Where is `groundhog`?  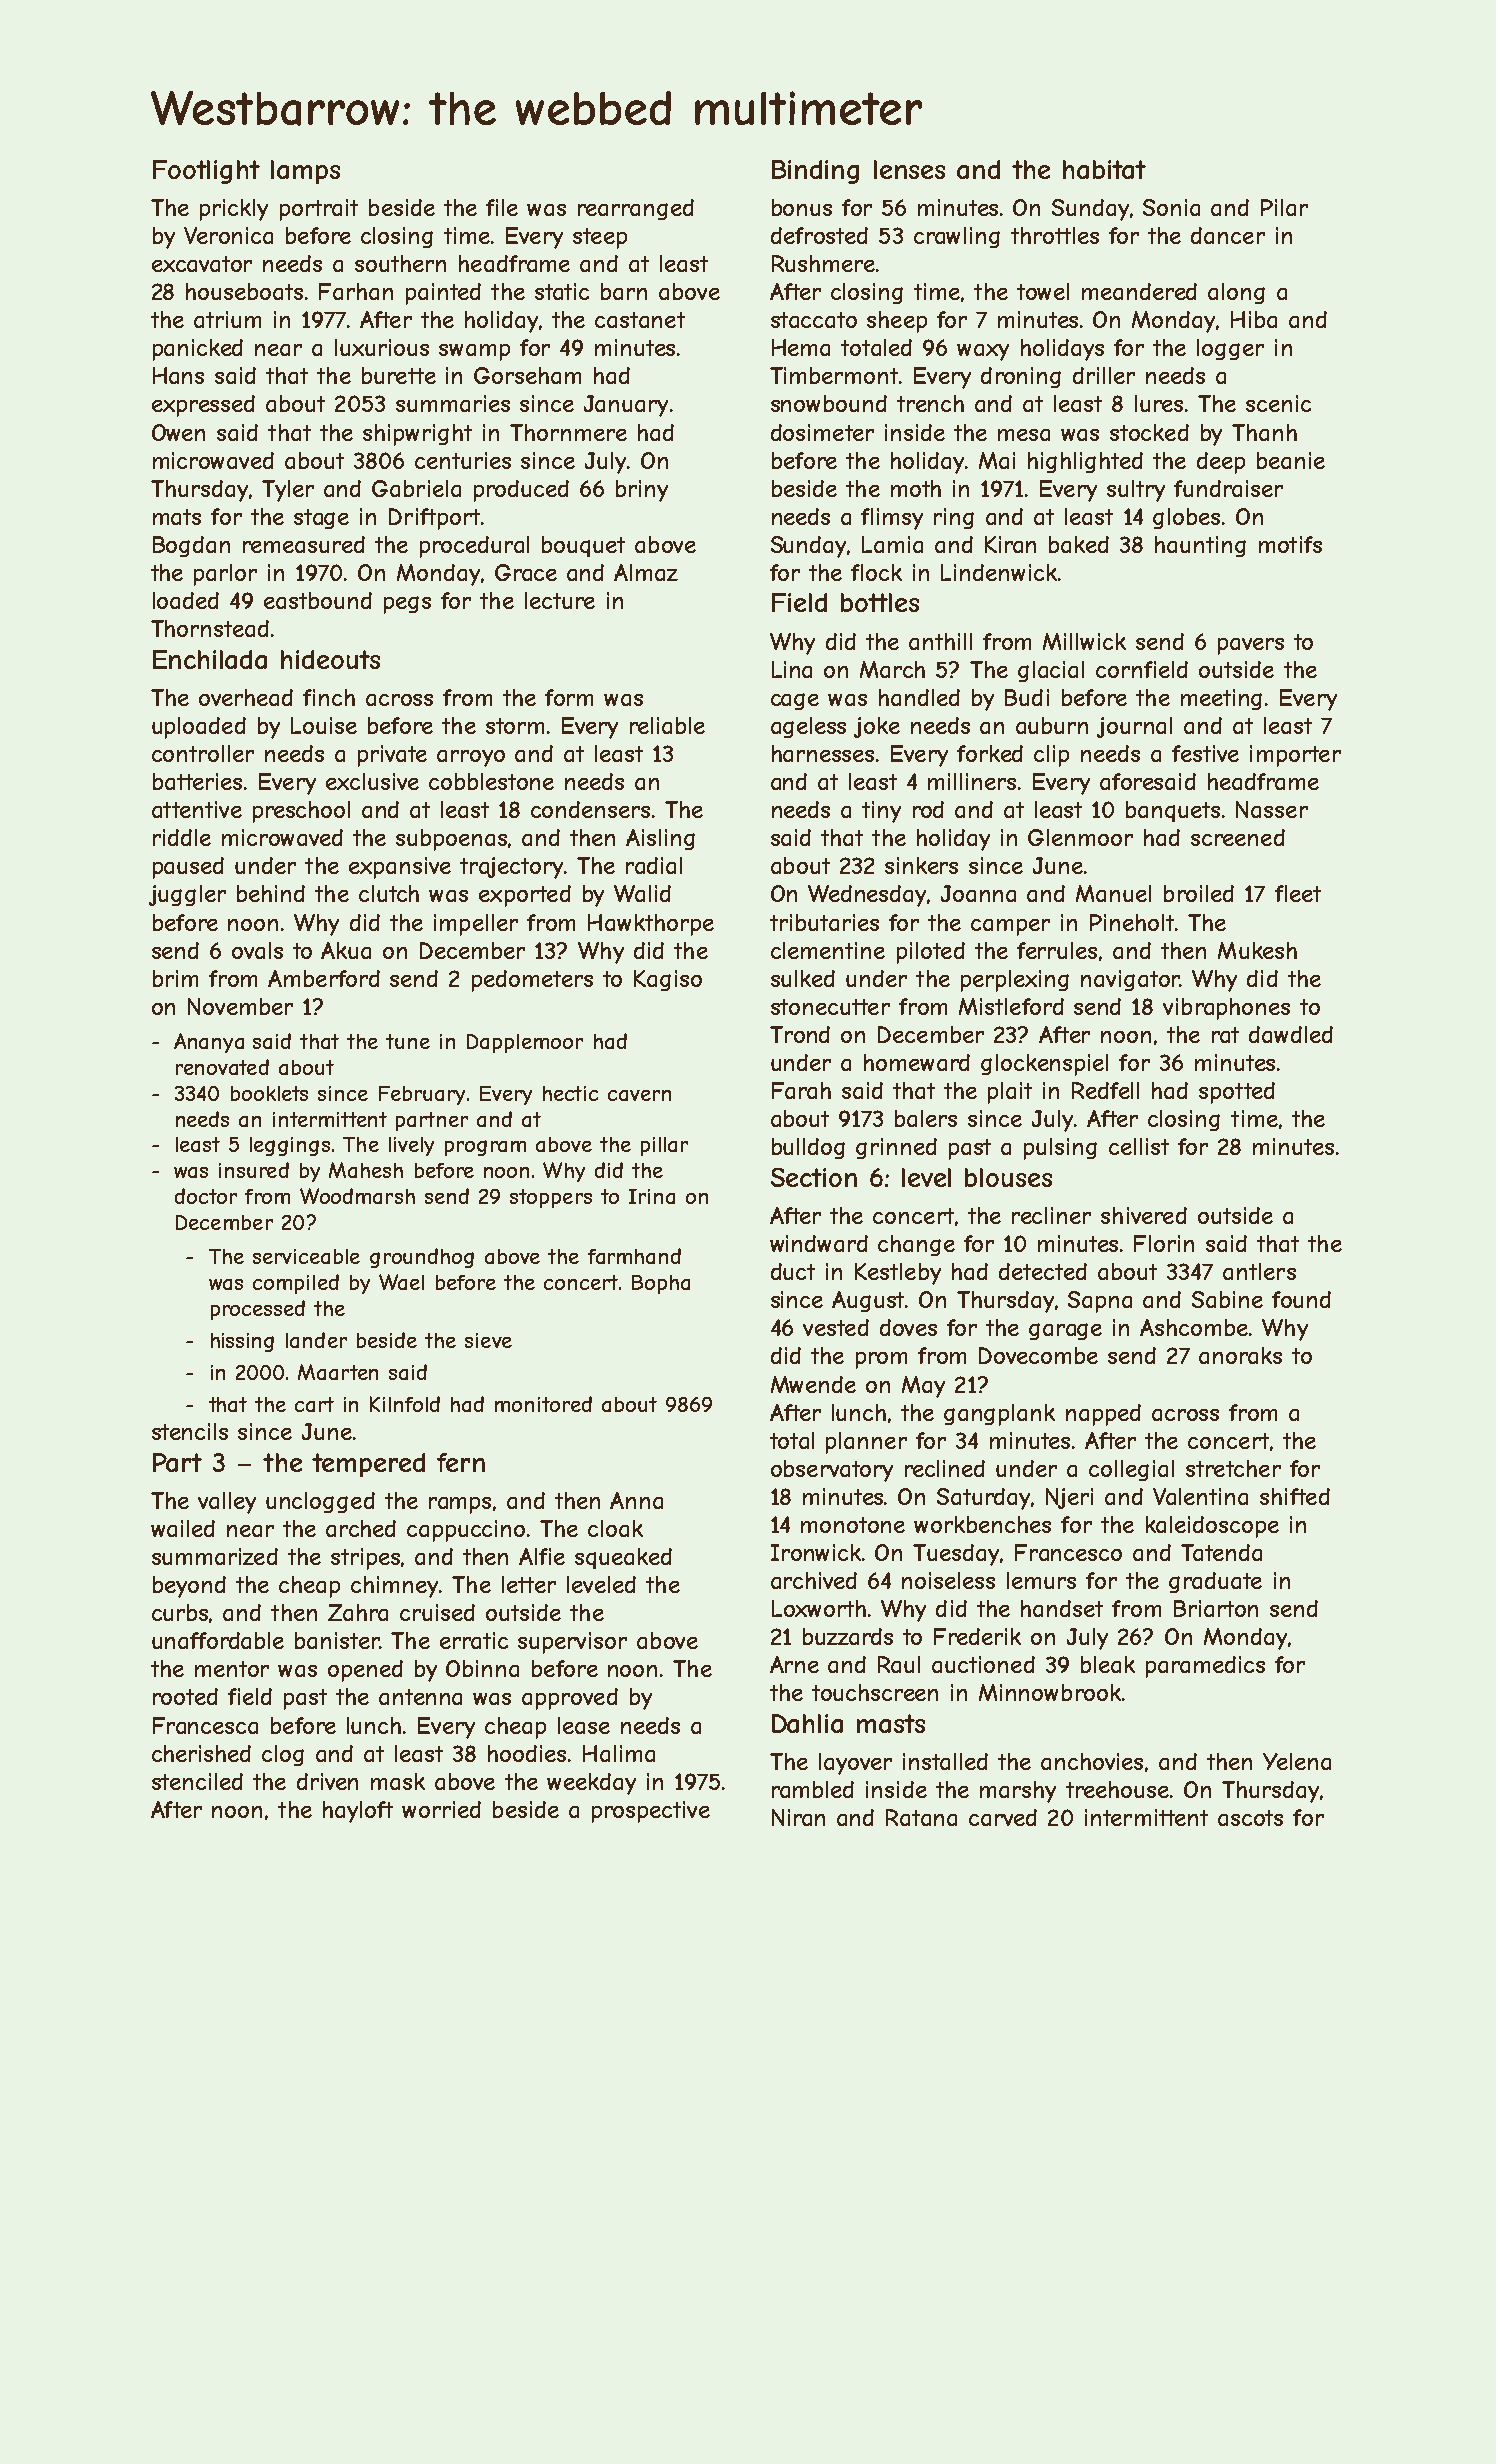
groundhog is located at coordinates (422, 1258).
